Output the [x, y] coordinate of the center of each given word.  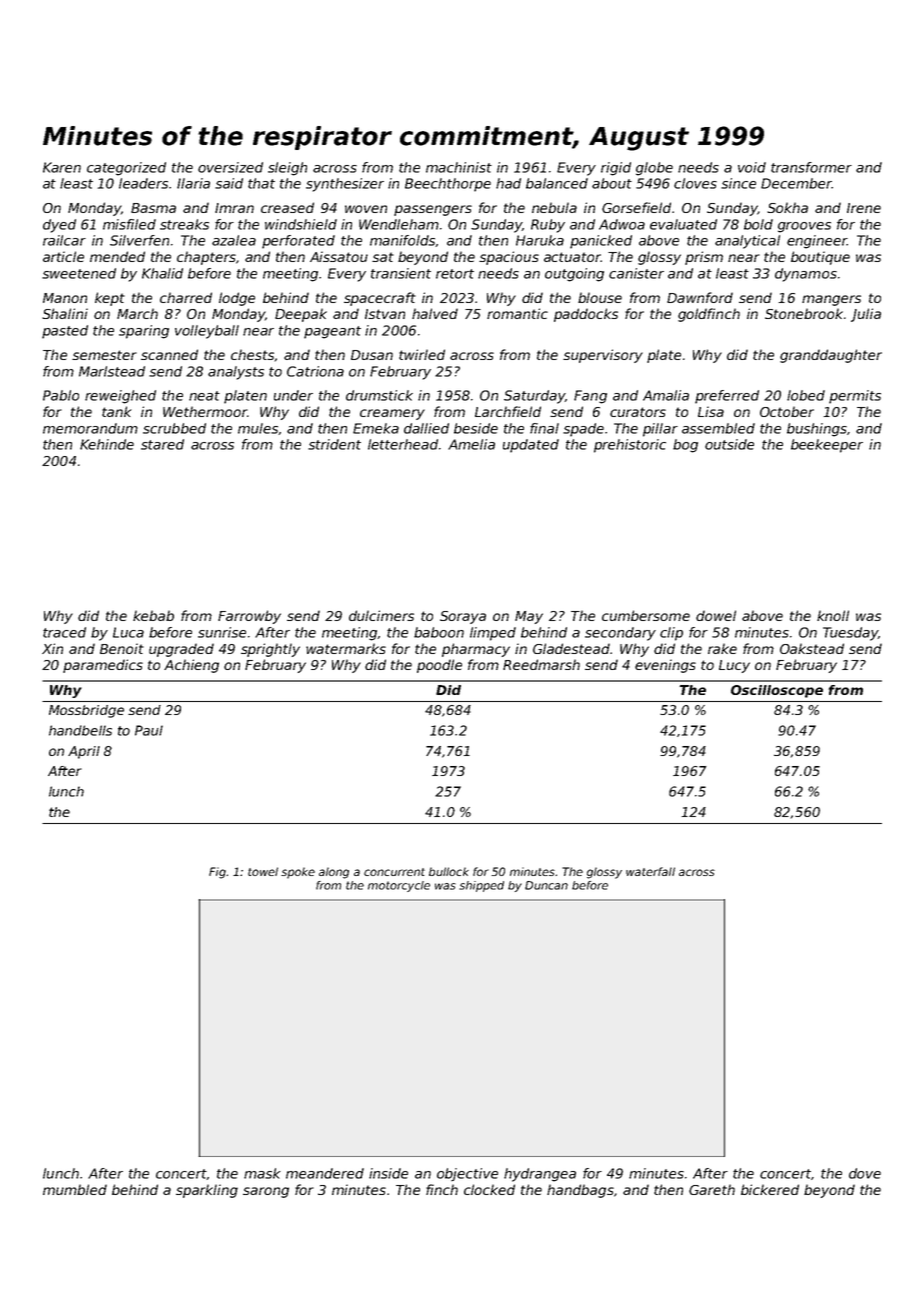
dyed [59, 226]
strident [334, 444]
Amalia [666, 395]
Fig [217, 873]
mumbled [75, 1189]
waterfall [650, 871]
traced [64, 632]
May [529, 617]
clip [671, 634]
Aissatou [339, 256]
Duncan [546, 885]
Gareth [712, 1189]
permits [855, 397]
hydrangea [540, 1175]
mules [258, 428]
